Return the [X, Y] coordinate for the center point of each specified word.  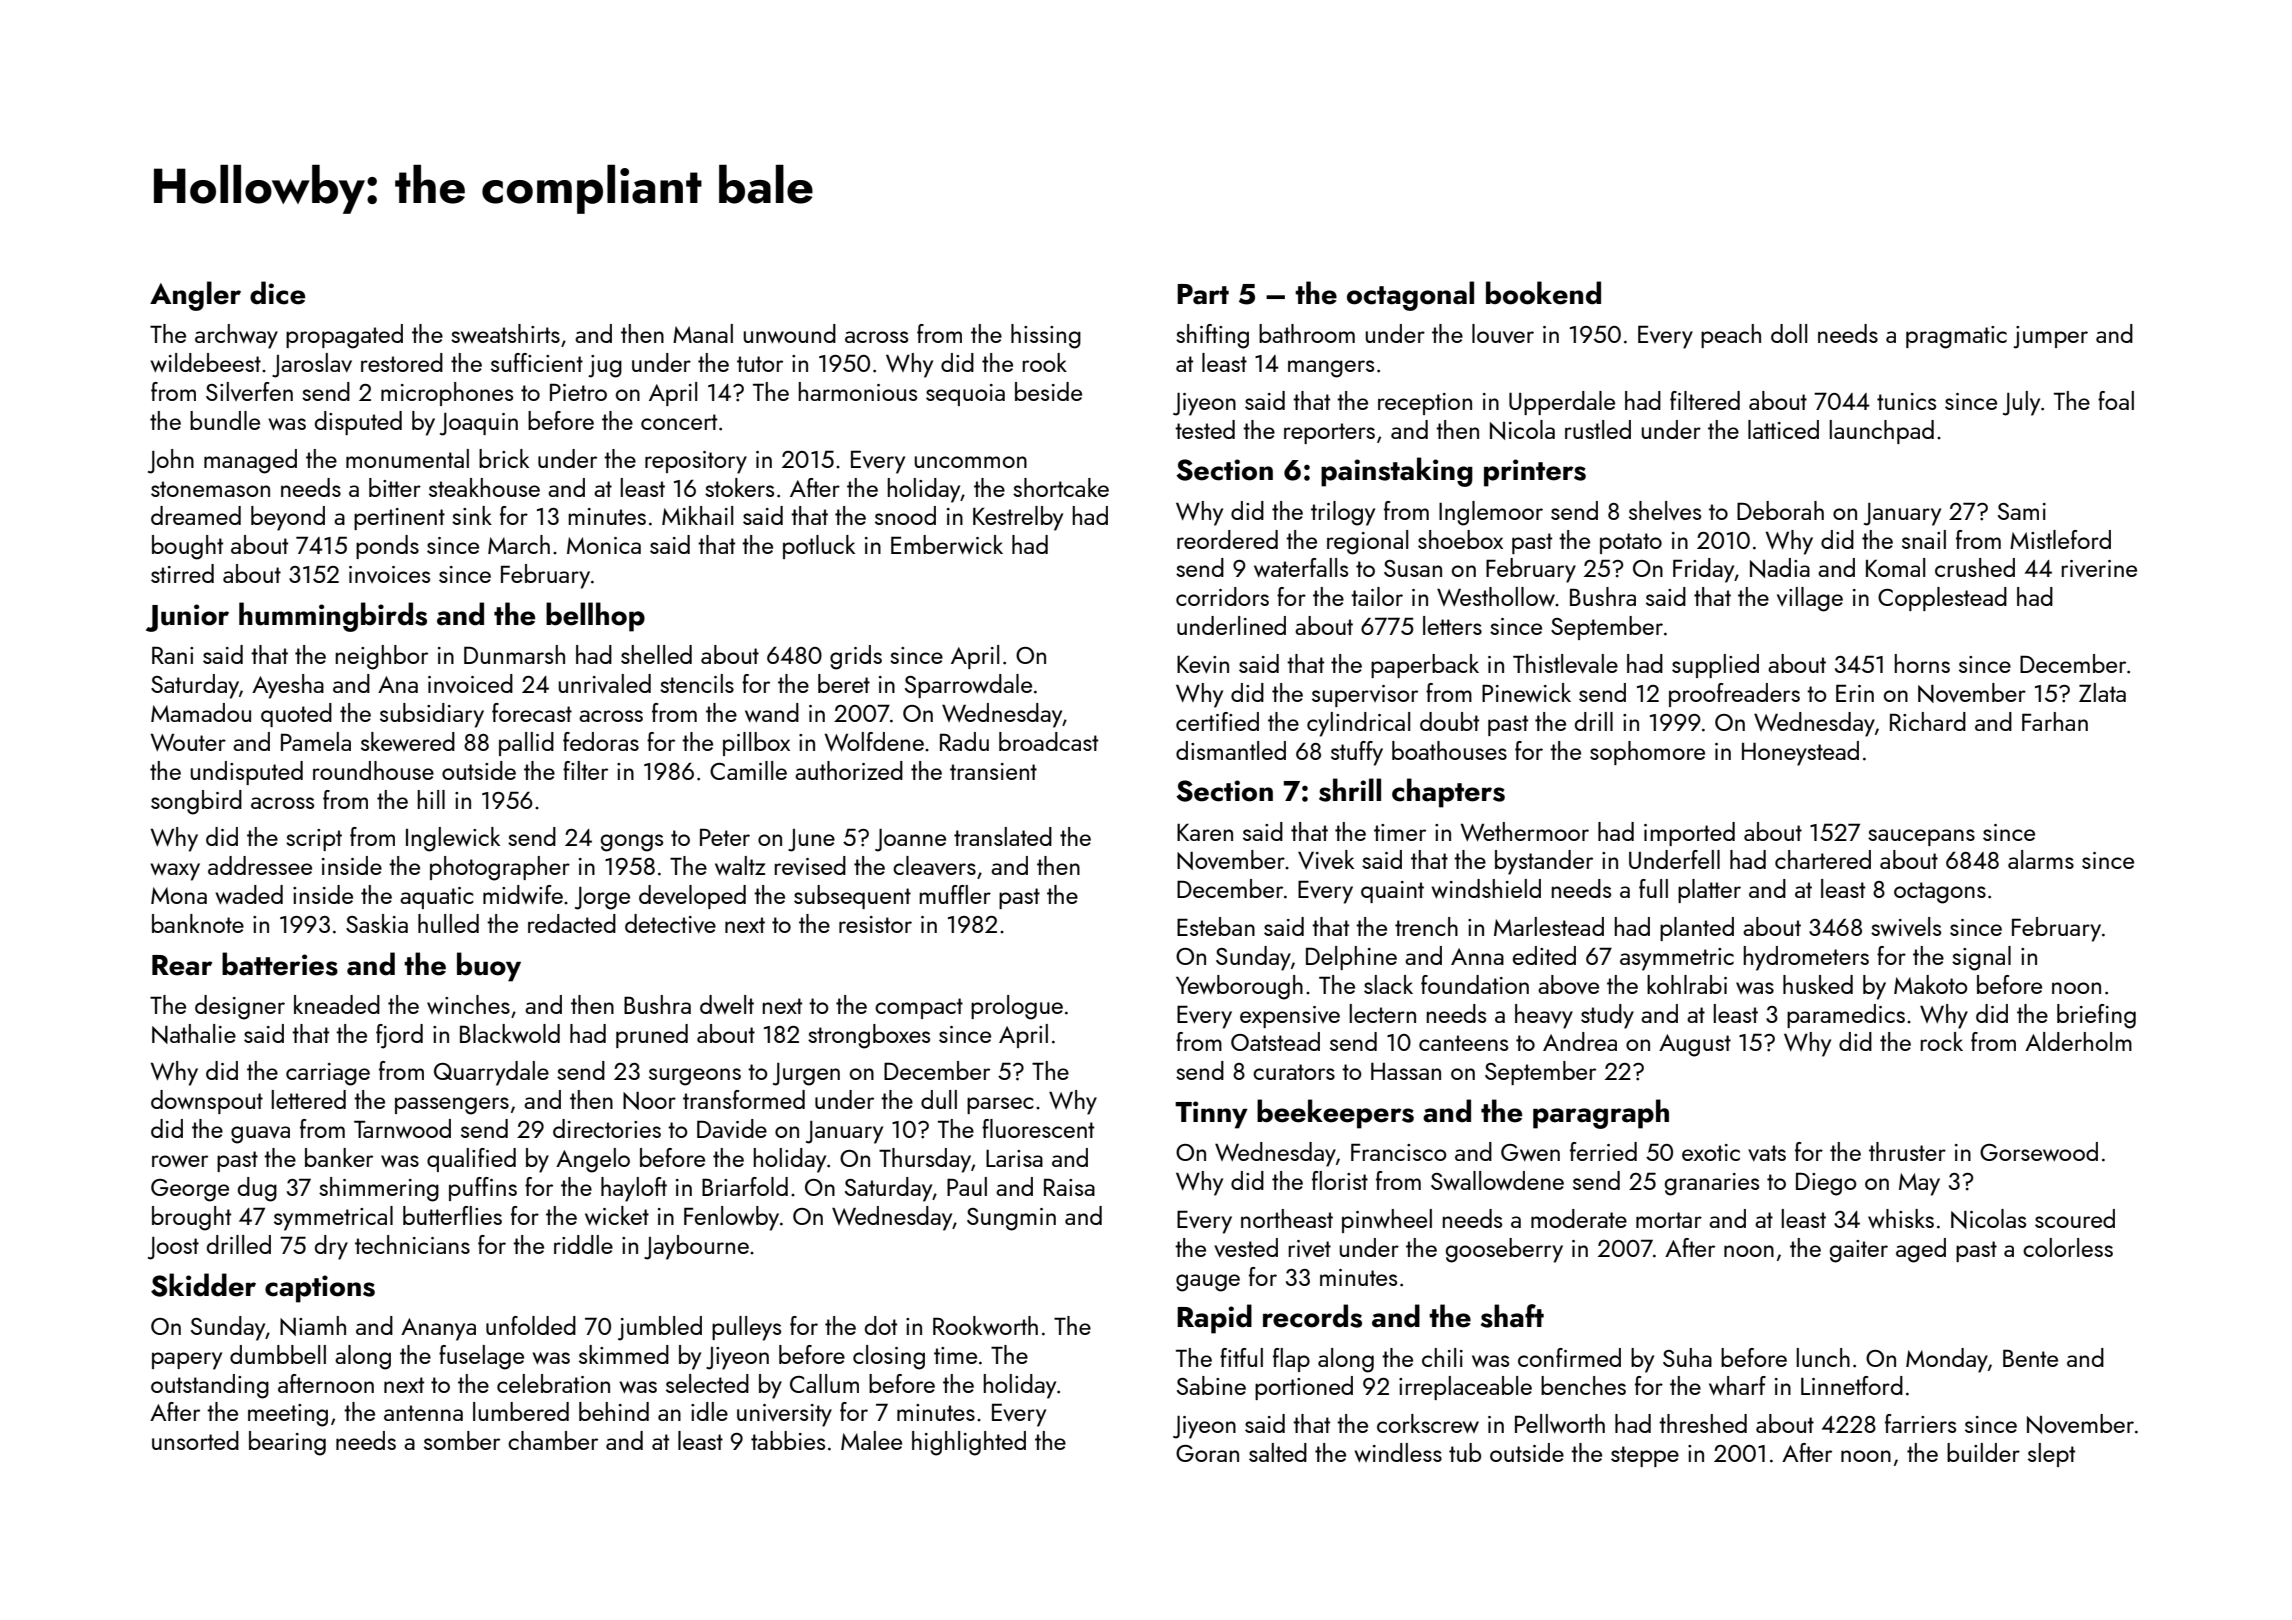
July [2021, 403]
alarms [2041, 859]
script [314, 840]
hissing [1046, 336]
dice [277, 293]
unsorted [195, 1440]
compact [919, 1008]
